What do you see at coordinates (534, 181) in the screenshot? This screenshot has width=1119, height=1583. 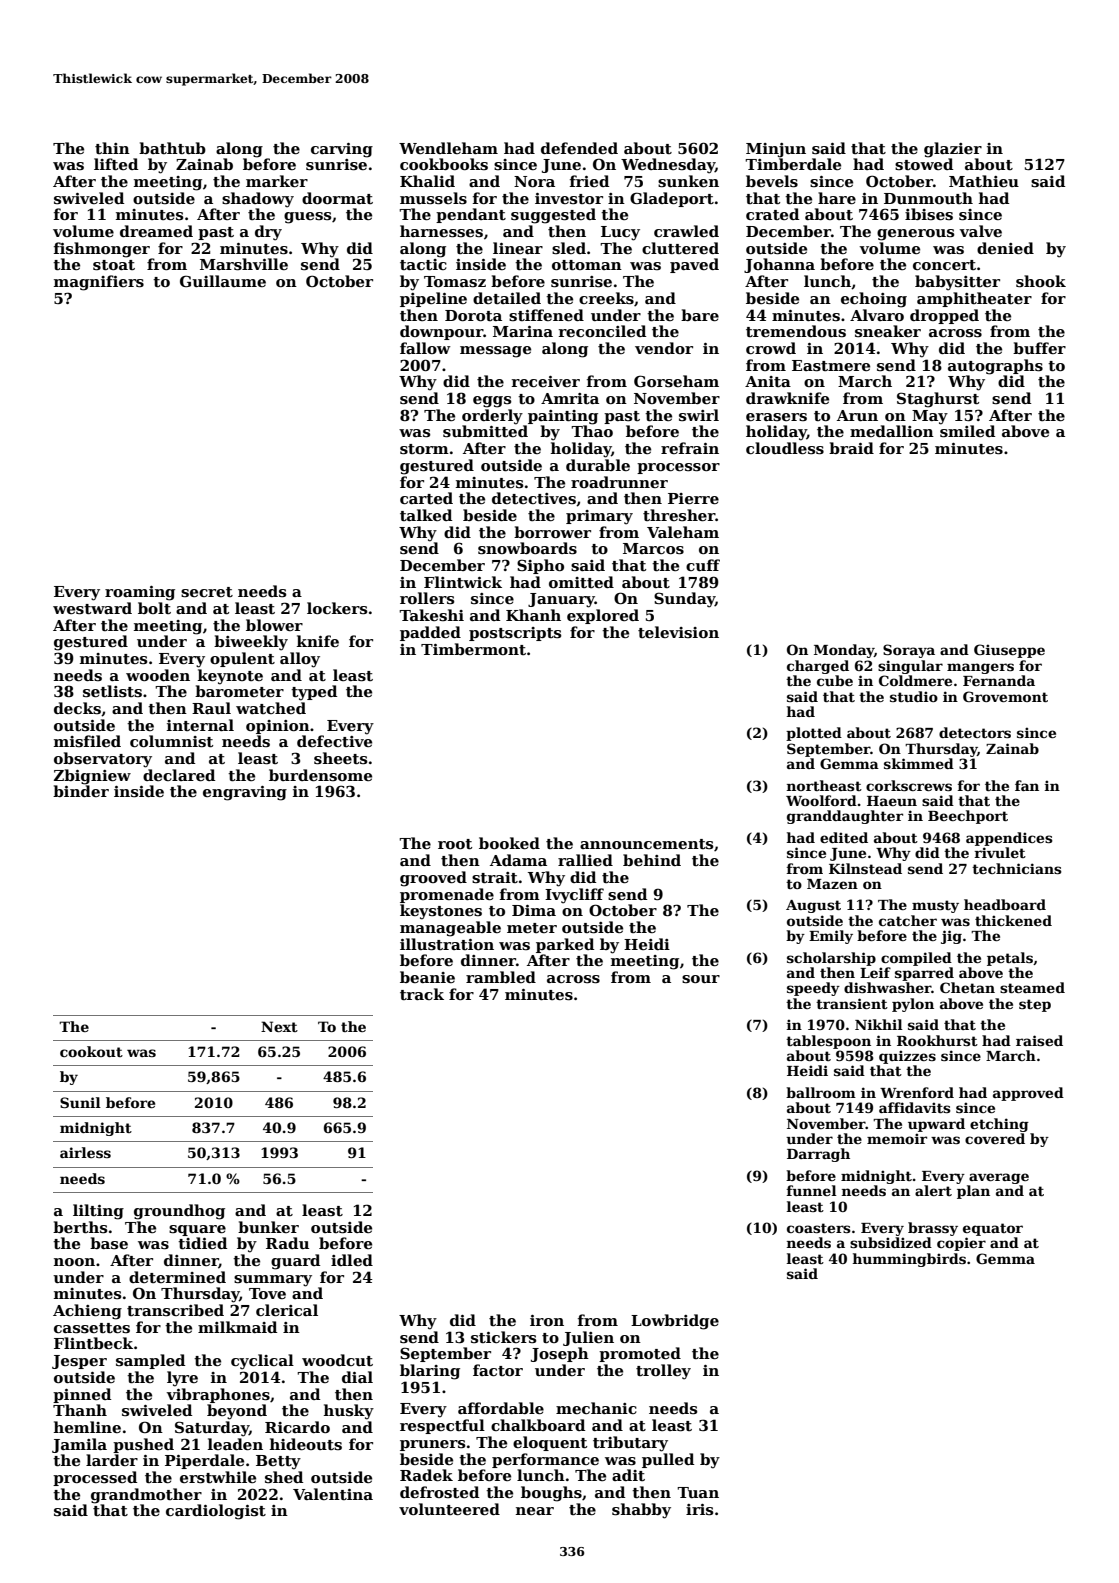 I see `Nora` at bounding box center [534, 181].
